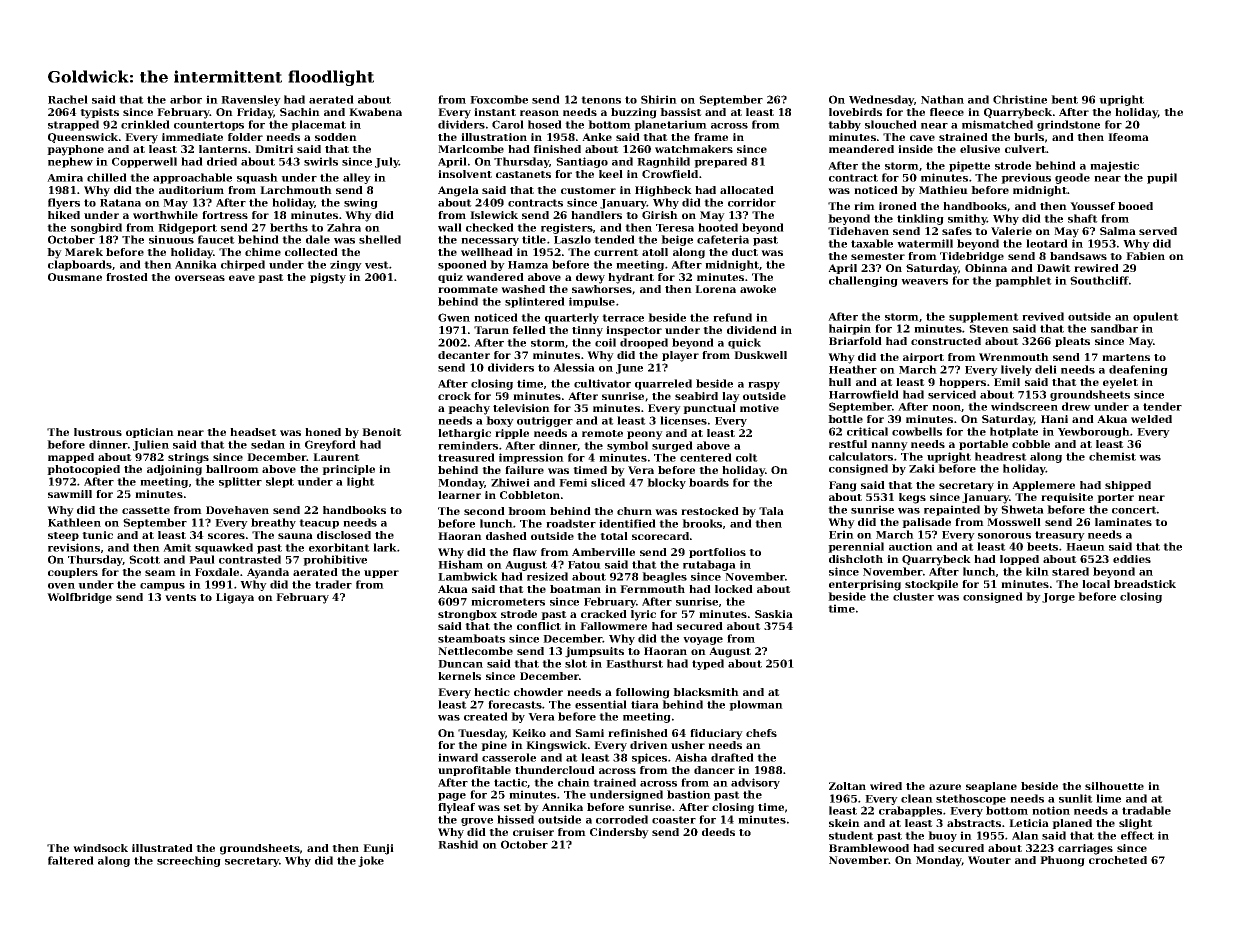 The width and height of the document is (1233, 952). Describe the element at coordinates (180, 597) in the document. I see `vents` at that location.
